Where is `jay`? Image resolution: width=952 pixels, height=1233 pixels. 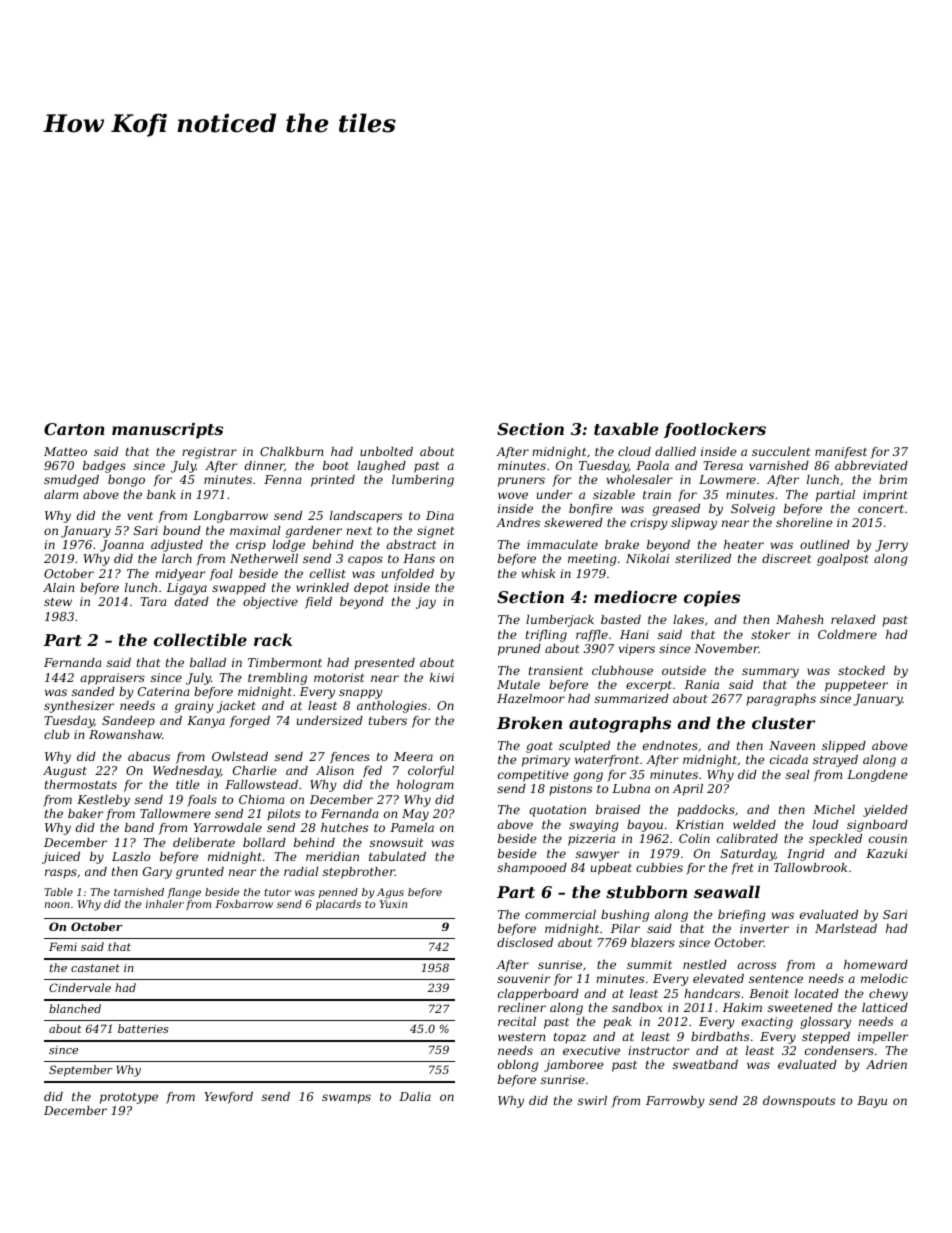 jay is located at coordinates (426, 603).
